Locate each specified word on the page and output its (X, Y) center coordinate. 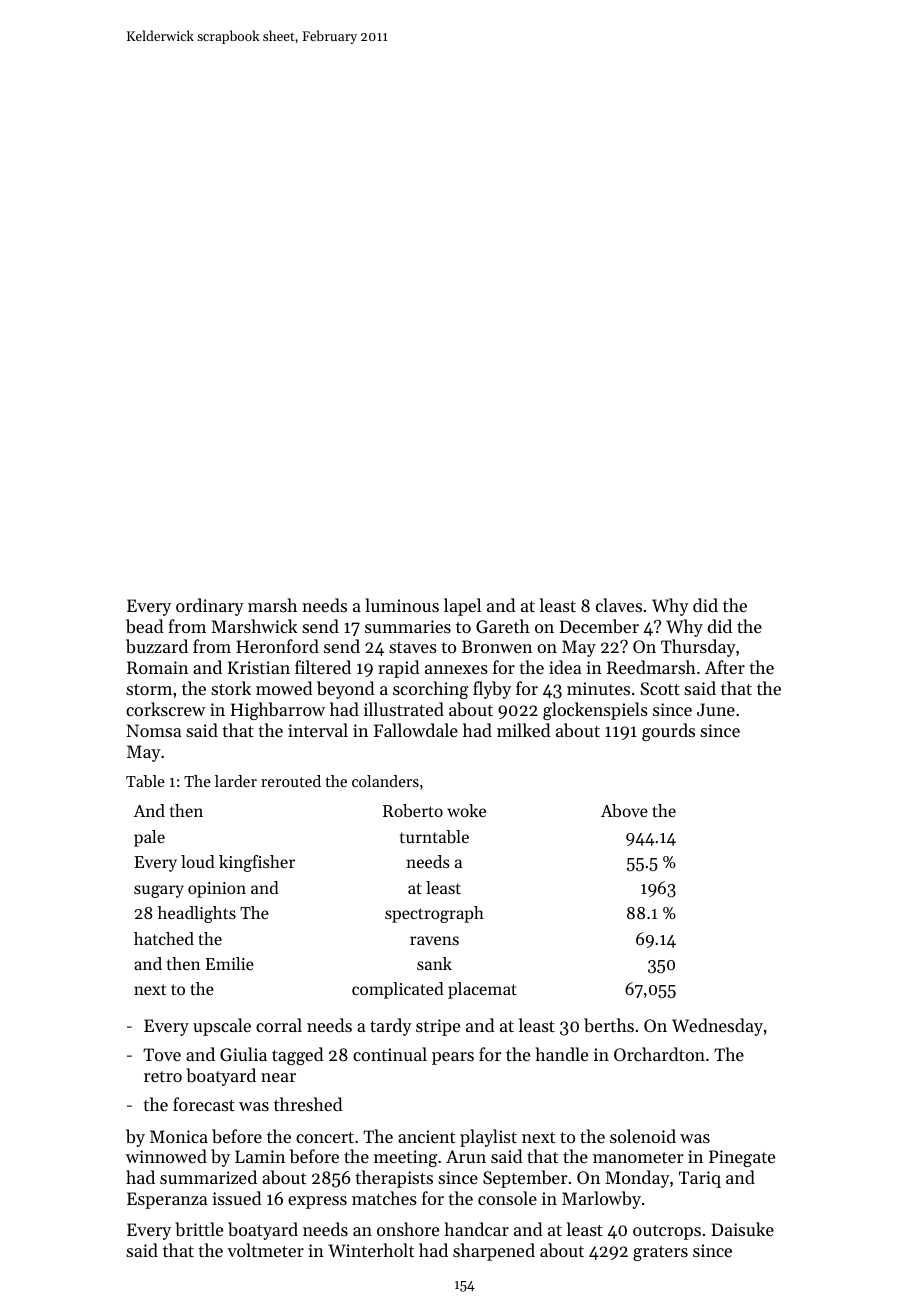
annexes (456, 669)
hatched (164, 938)
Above (624, 810)
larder (236, 781)
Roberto (413, 810)
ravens (434, 940)
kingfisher (257, 863)
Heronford (277, 646)
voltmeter (265, 1250)
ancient (426, 1136)
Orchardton (659, 1054)
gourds (668, 732)
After (725, 667)
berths (609, 1025)
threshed (308, 1104)
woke (466, 810)
